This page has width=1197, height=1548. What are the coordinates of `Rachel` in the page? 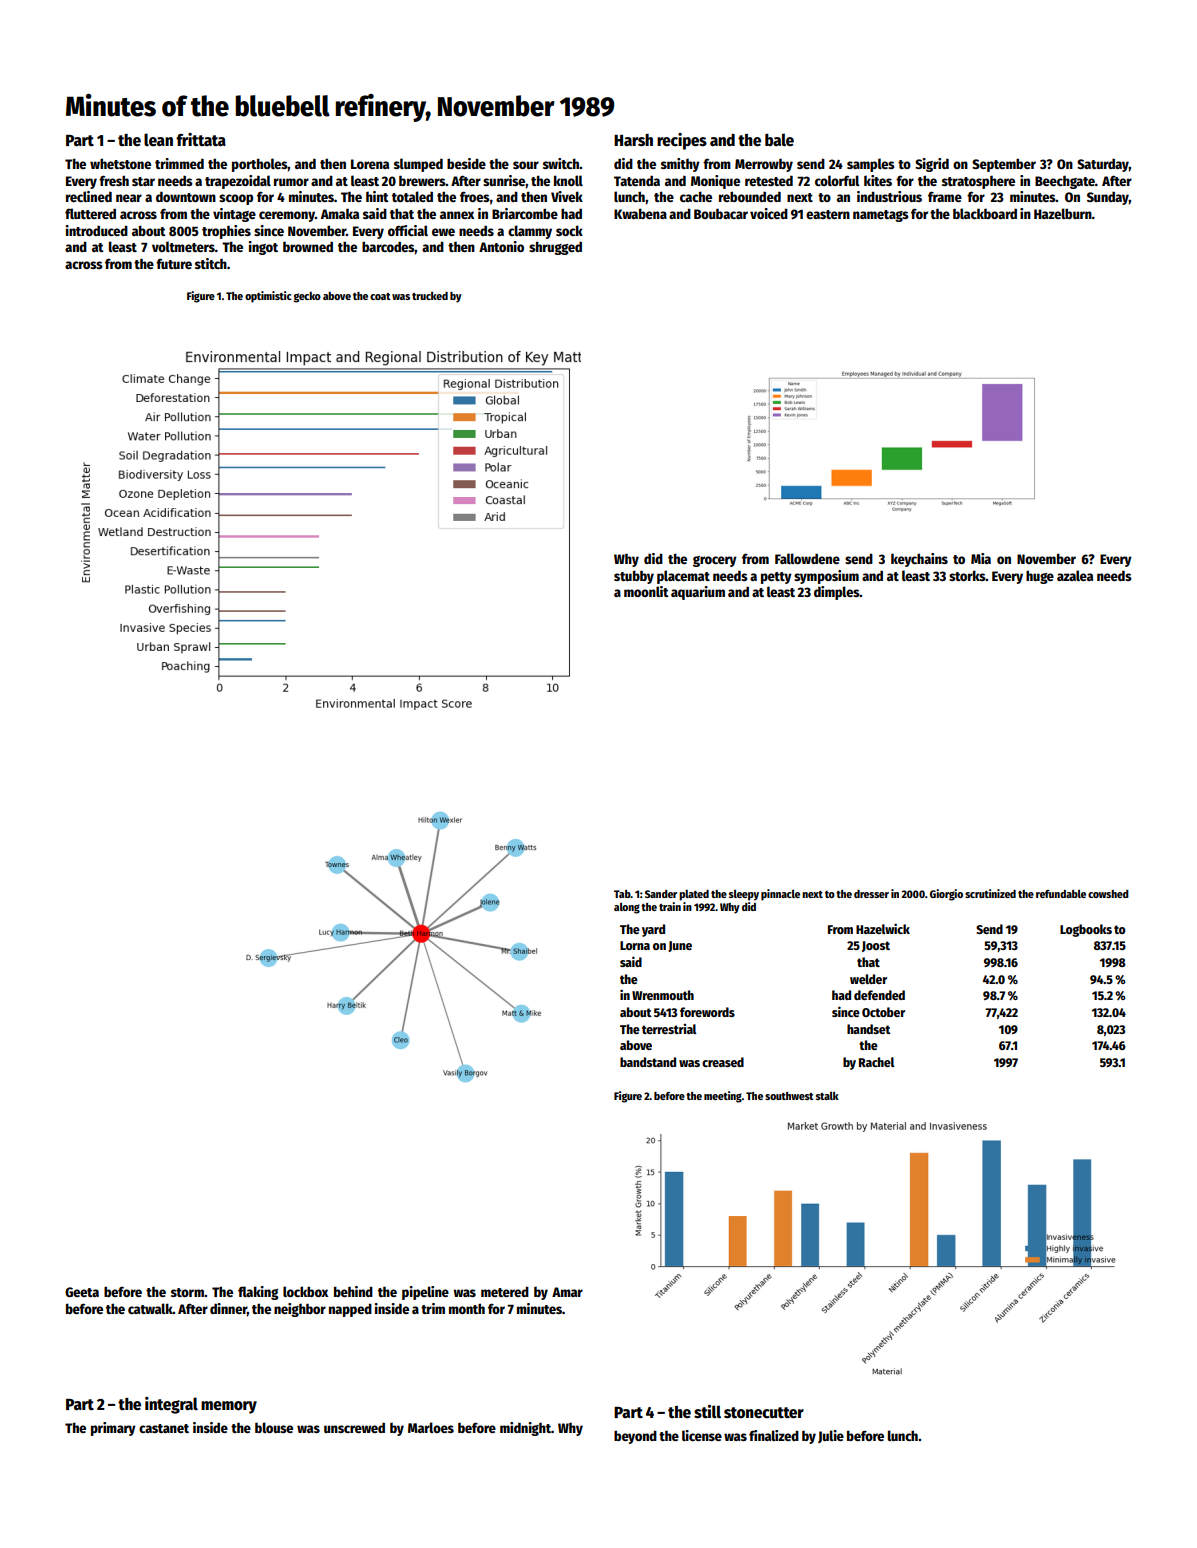 It's located at (876, 1062).
